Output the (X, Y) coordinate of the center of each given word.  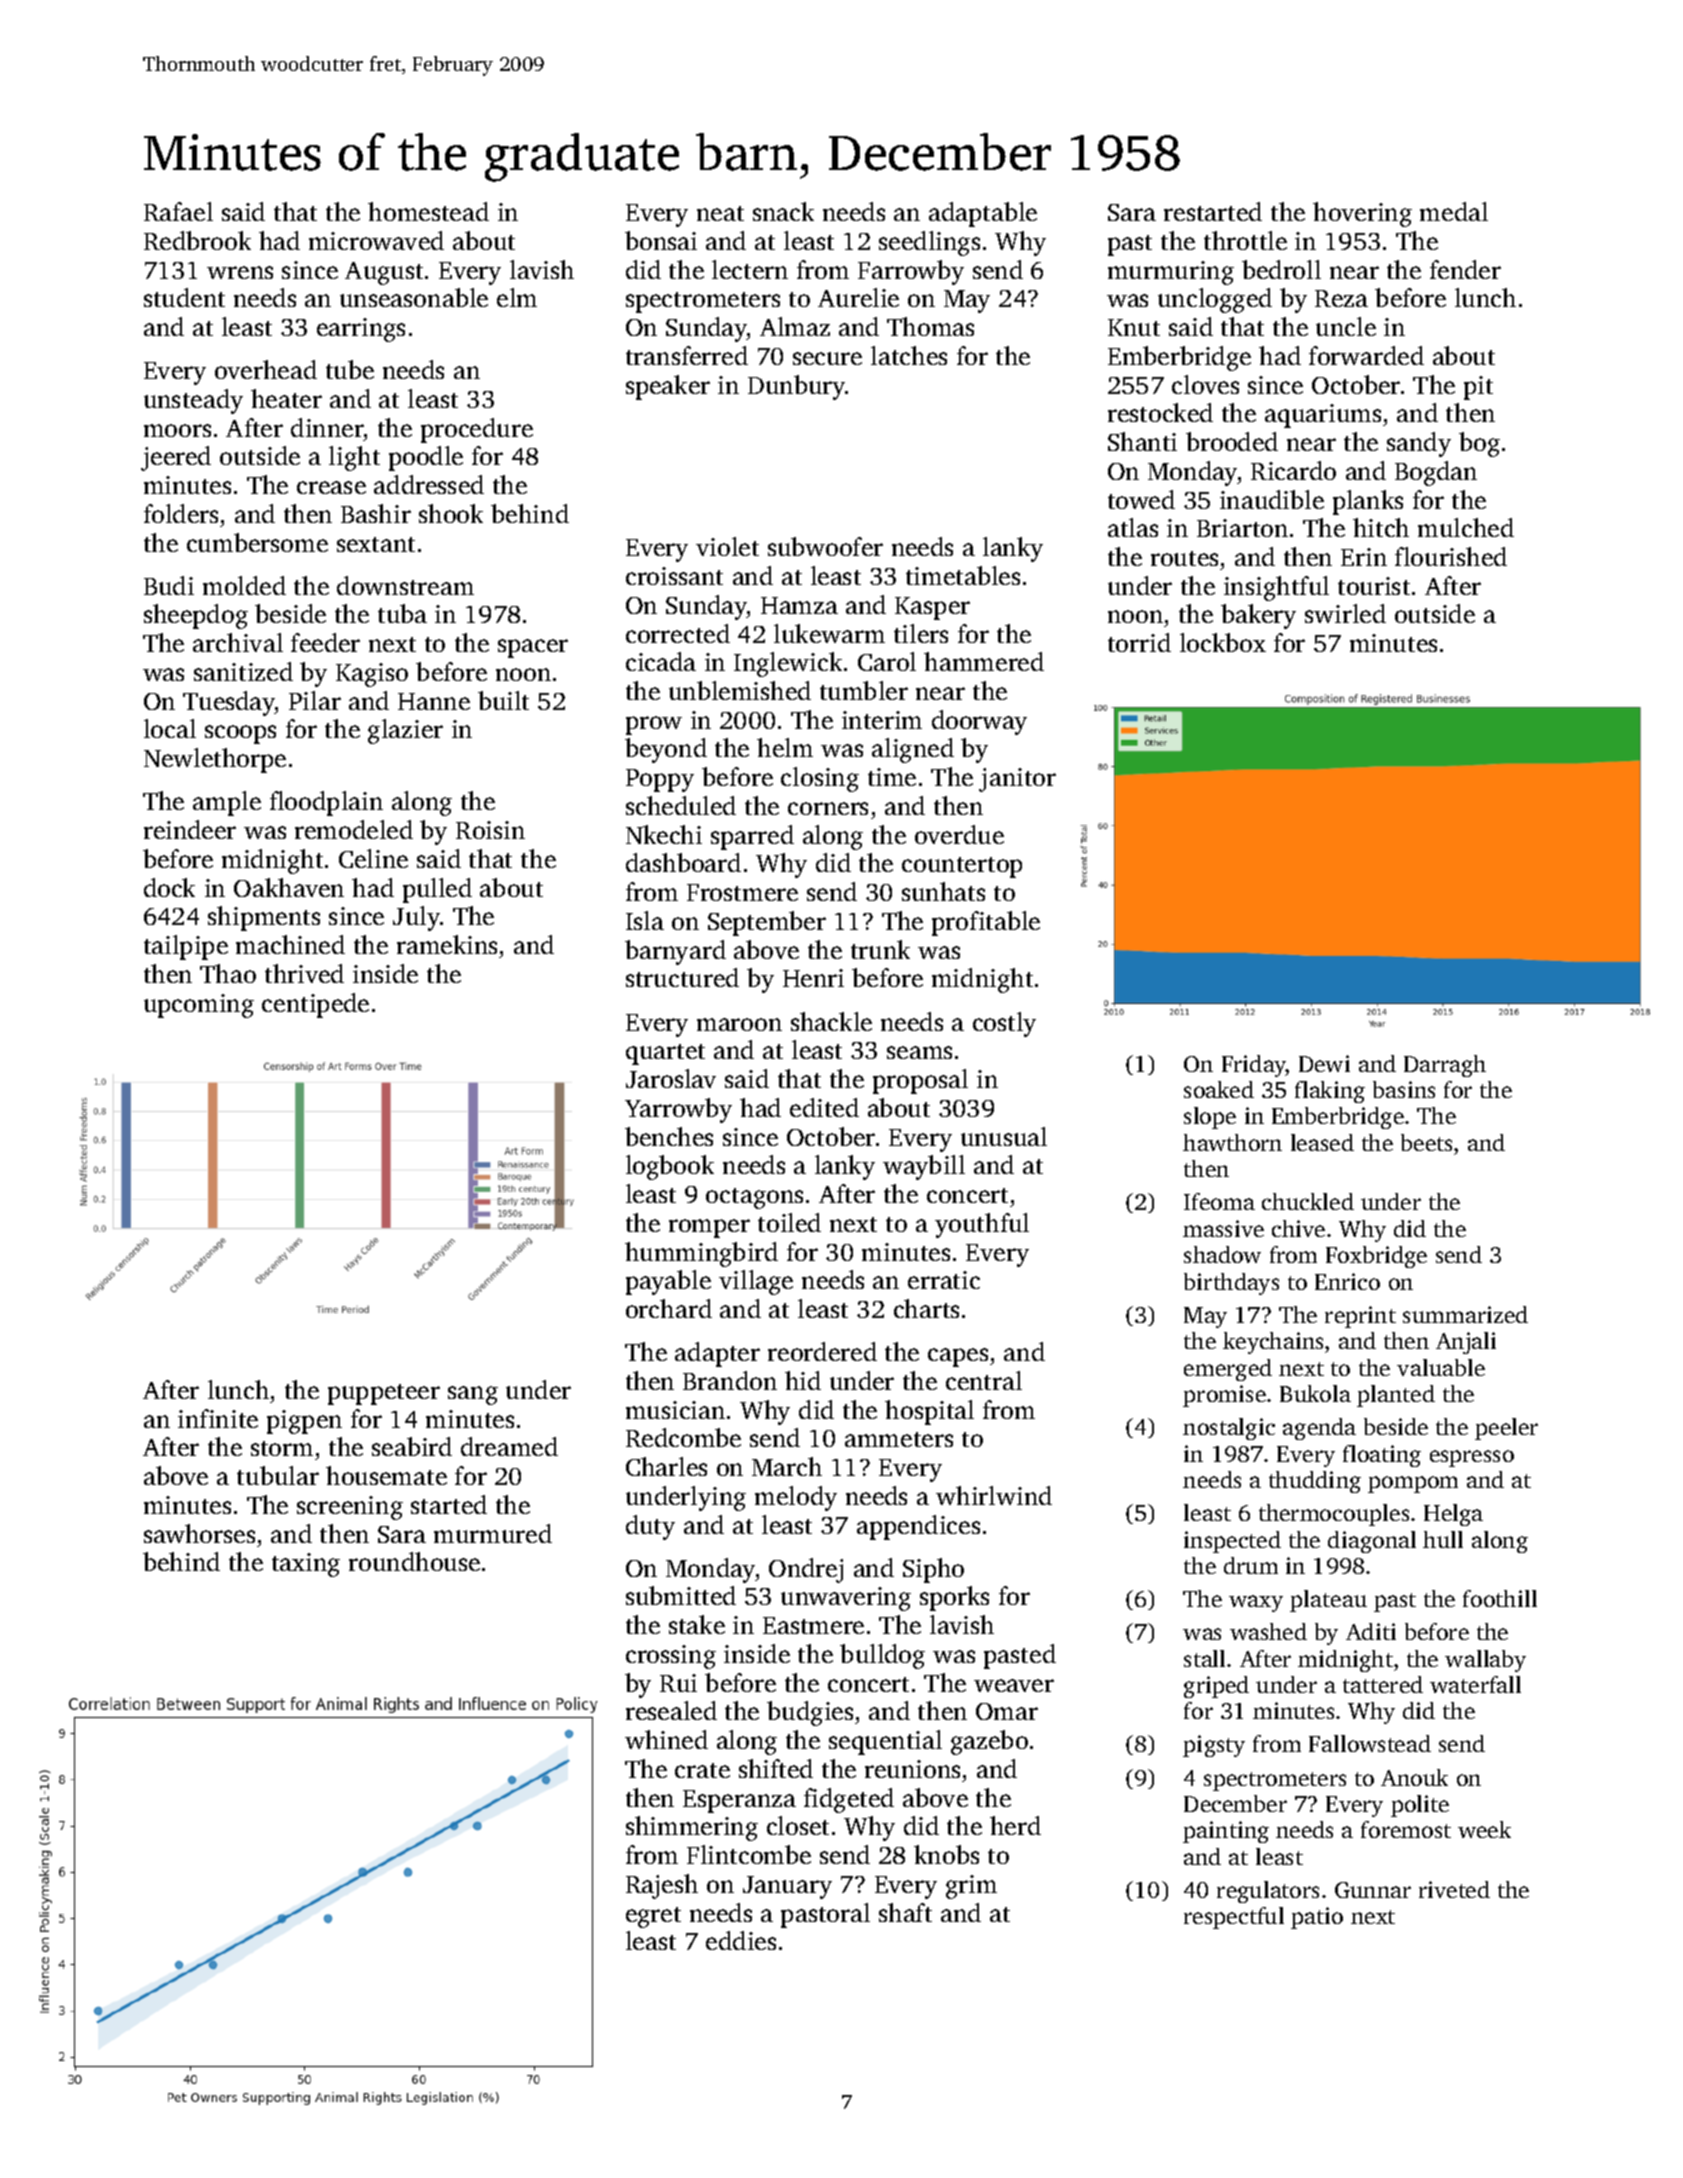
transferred (687, 355)
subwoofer (825, 546)
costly (1004, 1024)
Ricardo (1293, 470)
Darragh (1445, 1066)
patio (1317, 1918)
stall (1204, 1658)
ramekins (447, 944)
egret (653, 1917)
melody (796, 1498)
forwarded (1366, 355)
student (184, 297)
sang (473, 1395)
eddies (741, 1940)
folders (181, 513)
